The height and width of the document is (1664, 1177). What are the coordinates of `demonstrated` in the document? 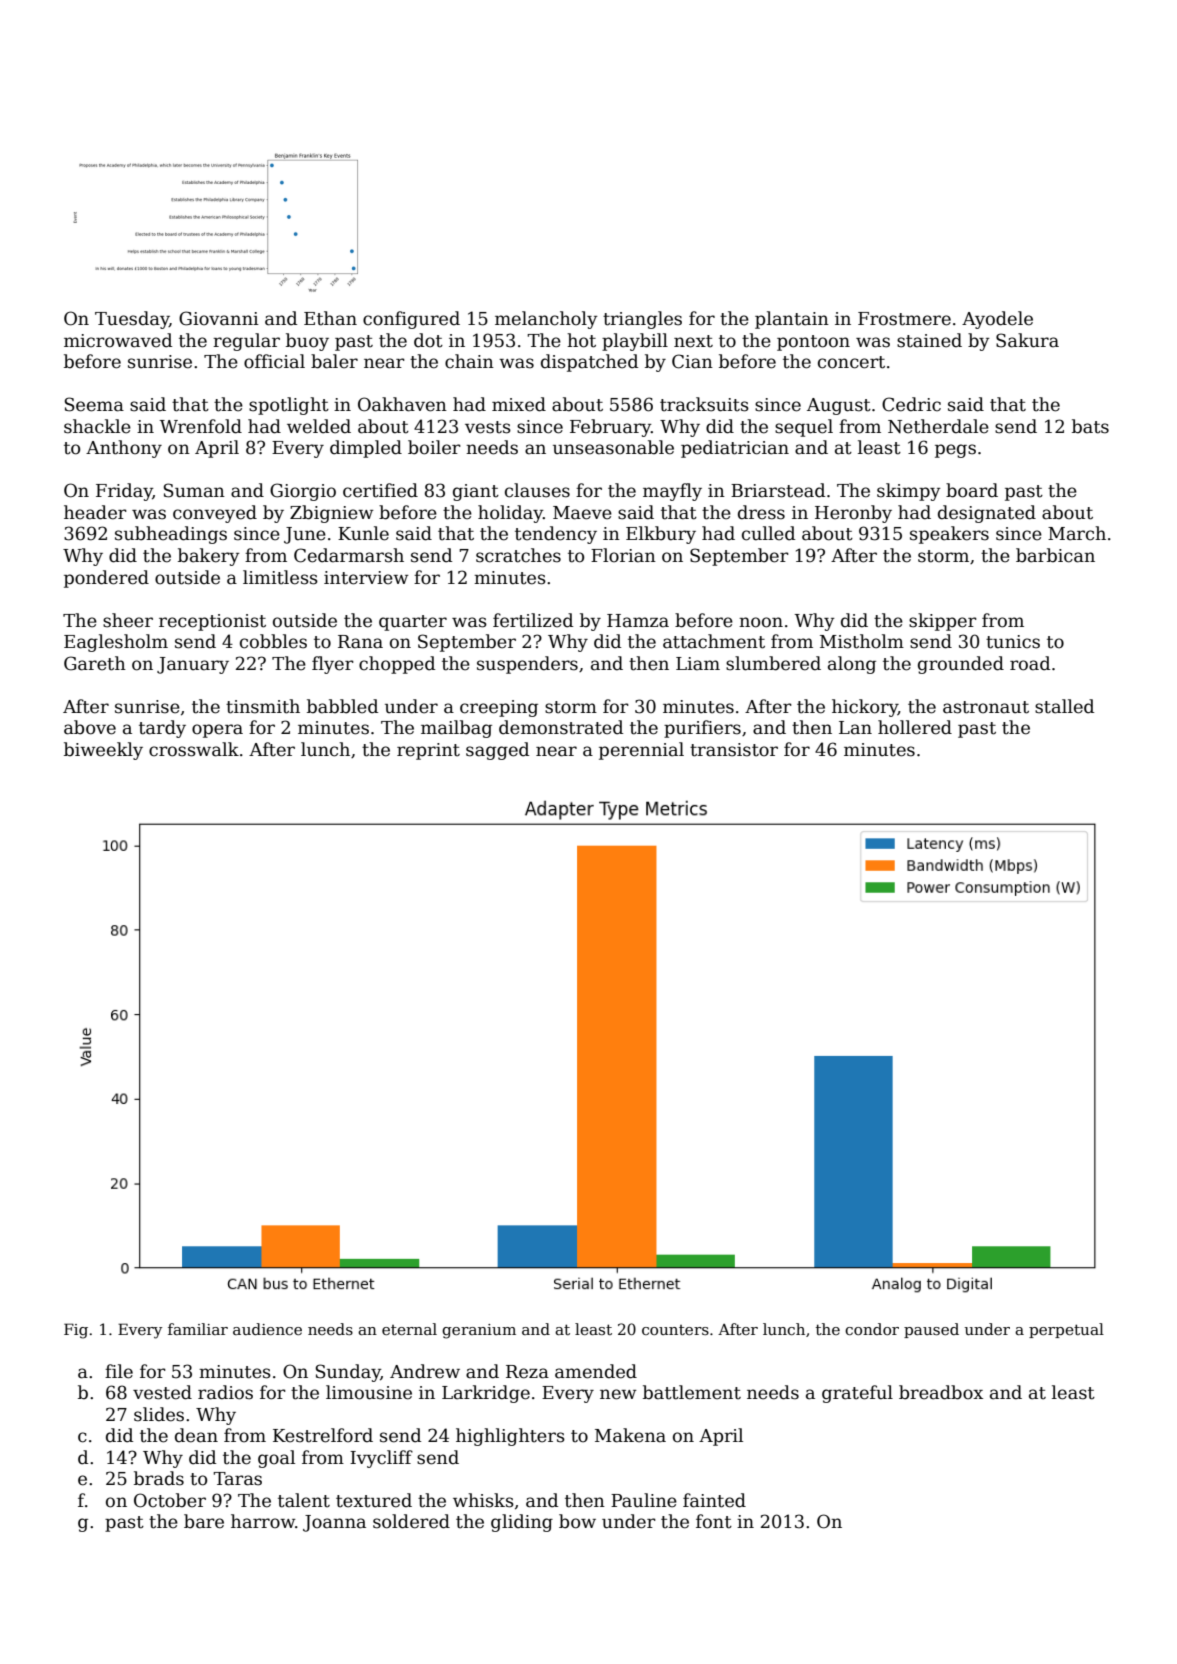 It's located at (561, 727).
